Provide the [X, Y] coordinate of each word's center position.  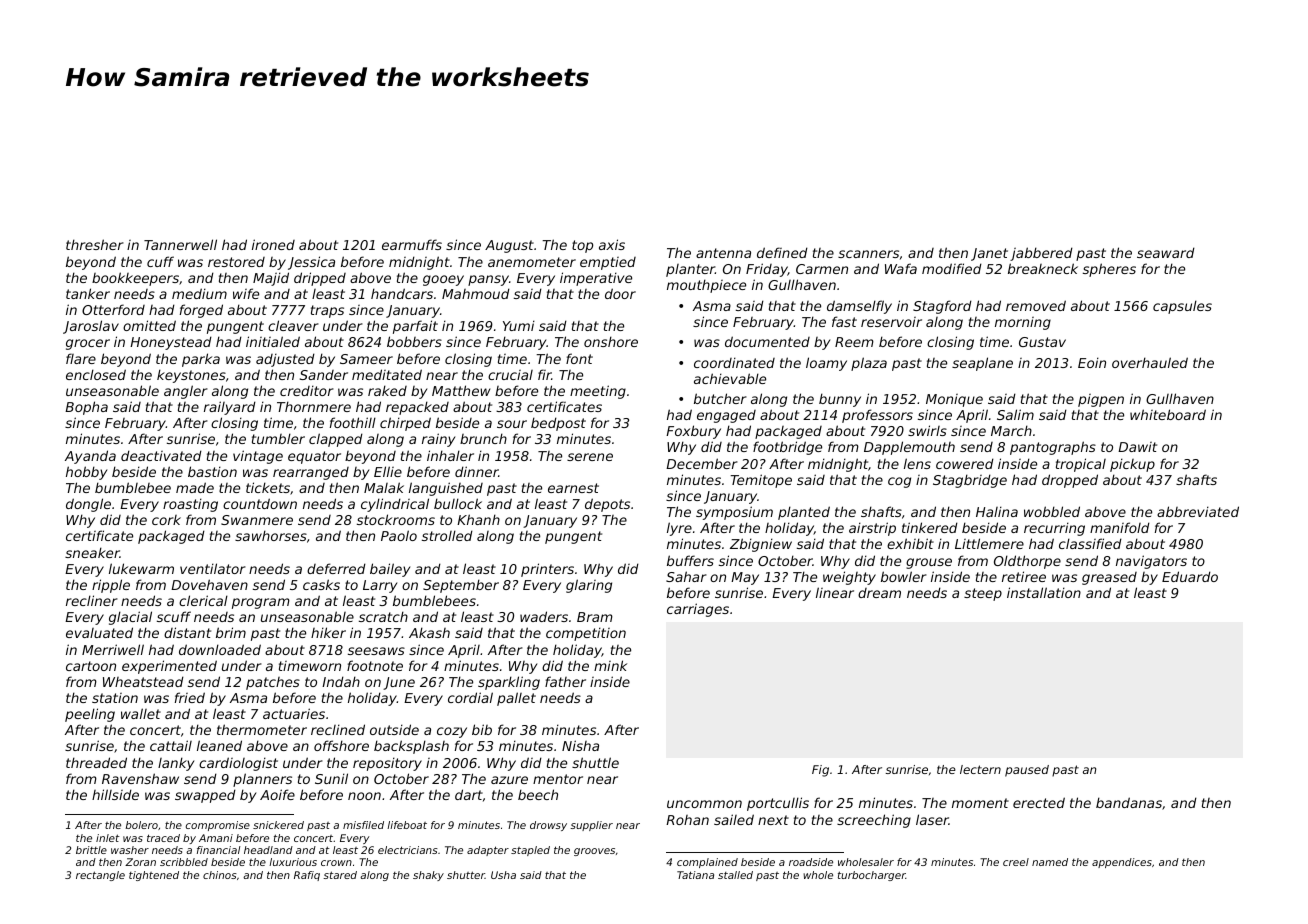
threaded [96, 762]
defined [782, 252]
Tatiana [695, 875]
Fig [820, 771]
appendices [1122, 863]
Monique [954, 400]
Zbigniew [761, 545]
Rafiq [307, 876]
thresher [95, 244]
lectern [980, 769]
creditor [307, 390]
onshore [611, 341]
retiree [1024, 576]
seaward [1166, 252]
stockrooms [396, 519]
